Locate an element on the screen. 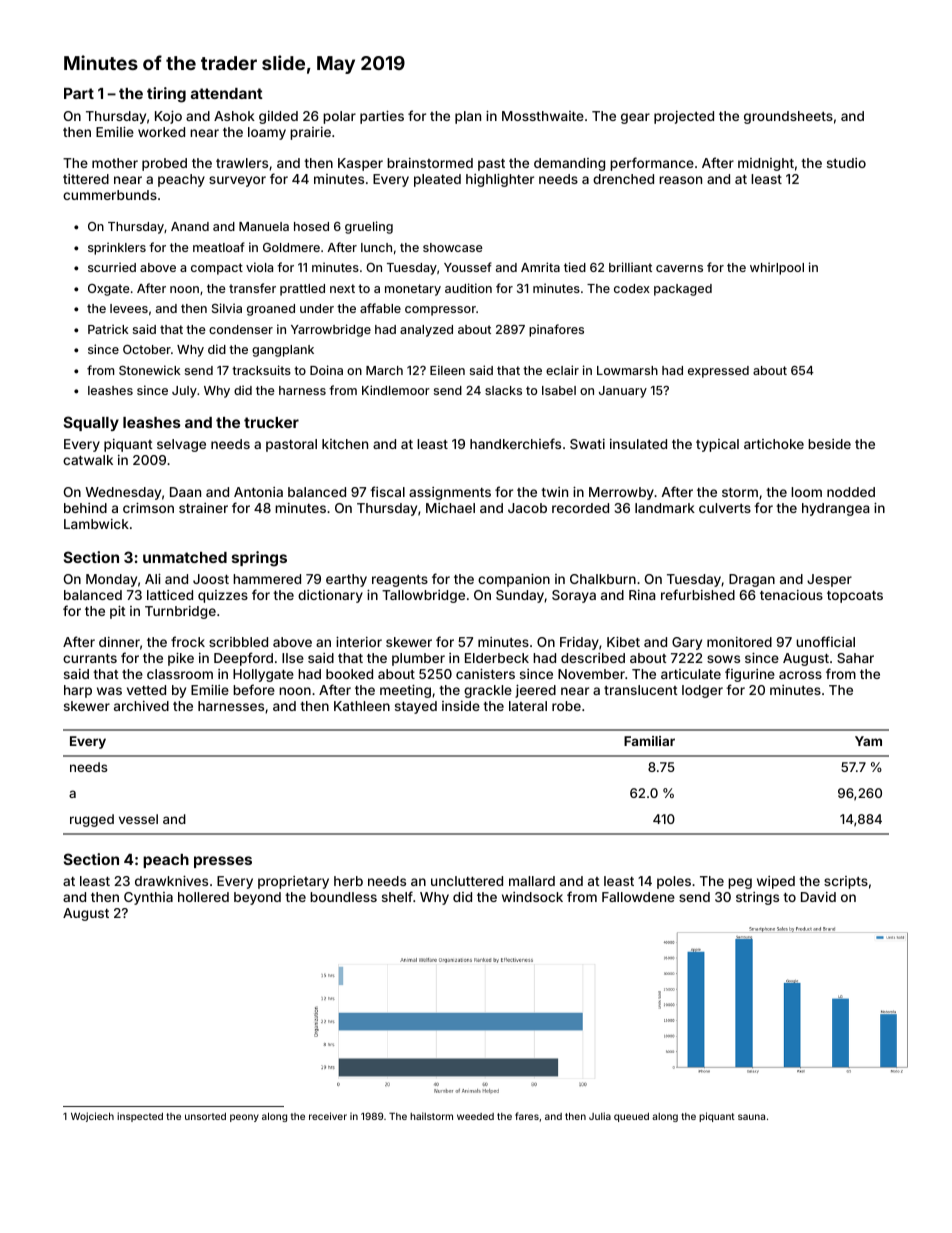  tiring is located at coordinates (166, 95).
